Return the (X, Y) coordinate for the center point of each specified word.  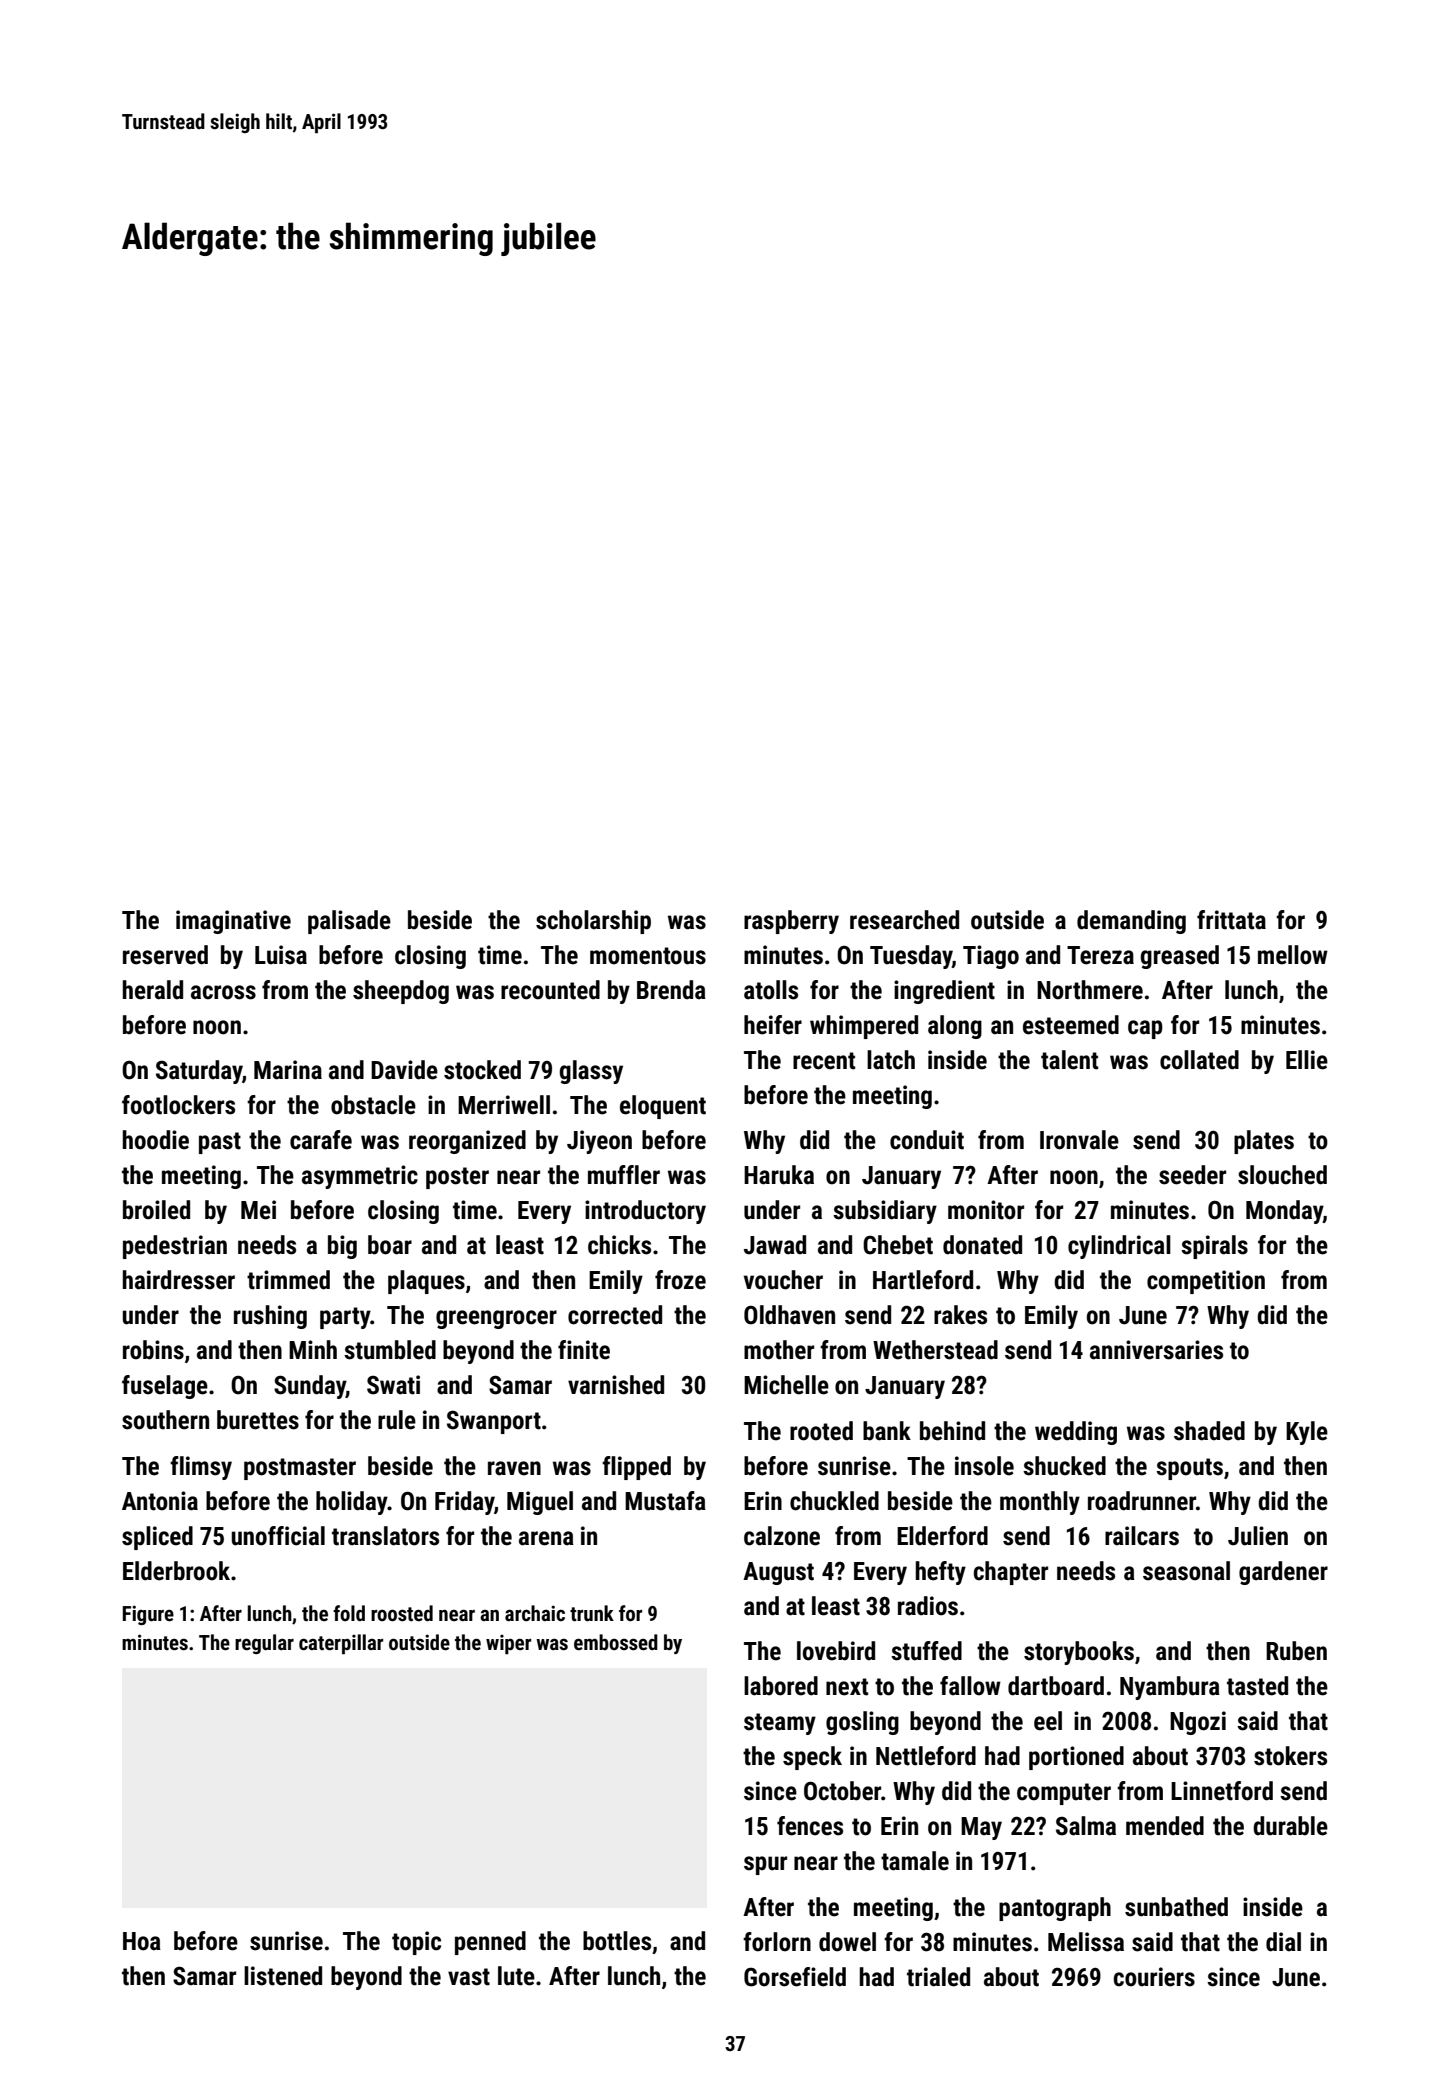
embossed (616, 1642)
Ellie (1307, 1060)
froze (680, 1280)
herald (153, 990)
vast (469, 1977)
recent (824, 1061)
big (342, 1247)
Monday (1284, 1212)
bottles (617, 1941)
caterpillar (341, 1644)
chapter (1011, 1573)
